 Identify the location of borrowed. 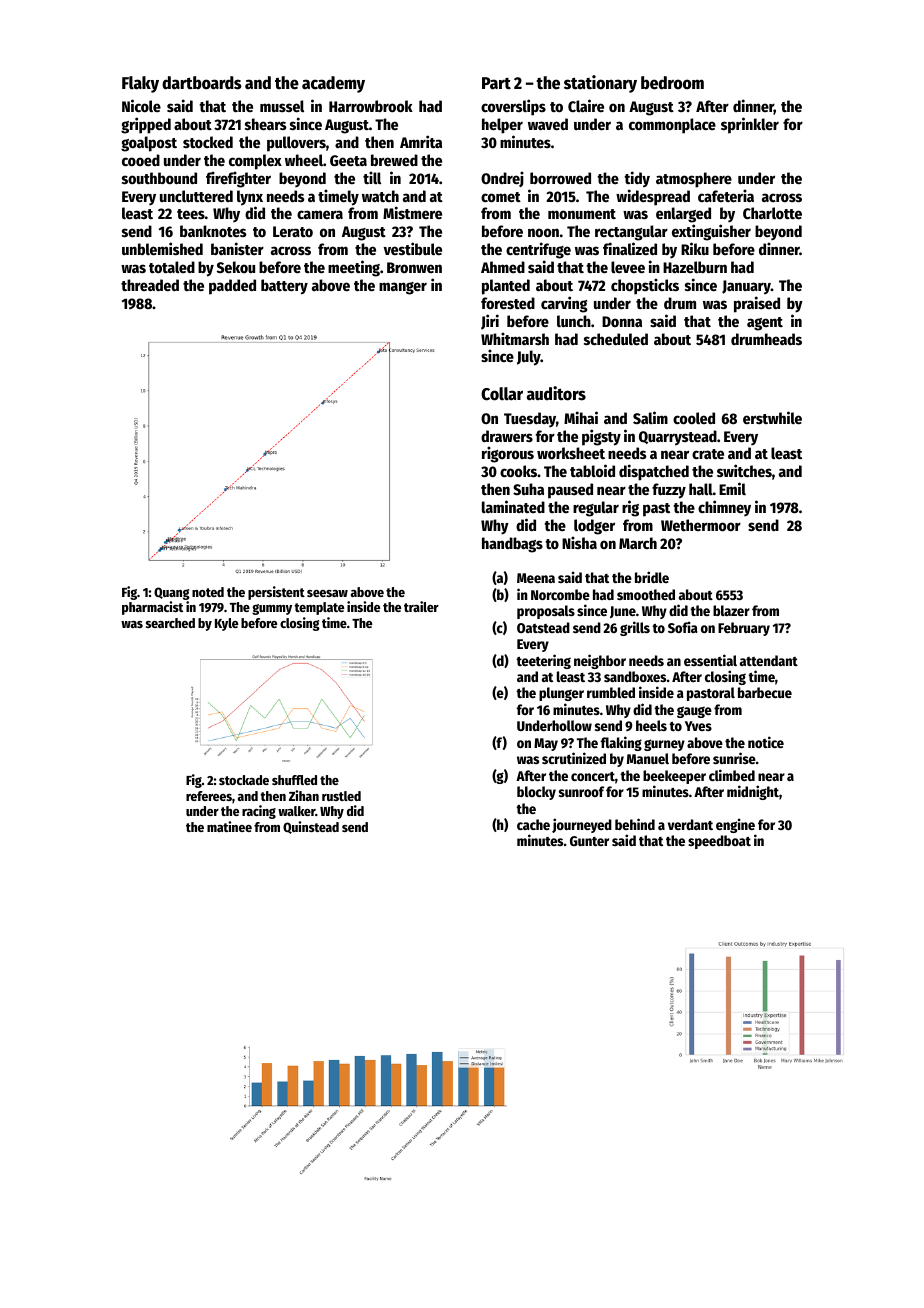
(560, 178).
